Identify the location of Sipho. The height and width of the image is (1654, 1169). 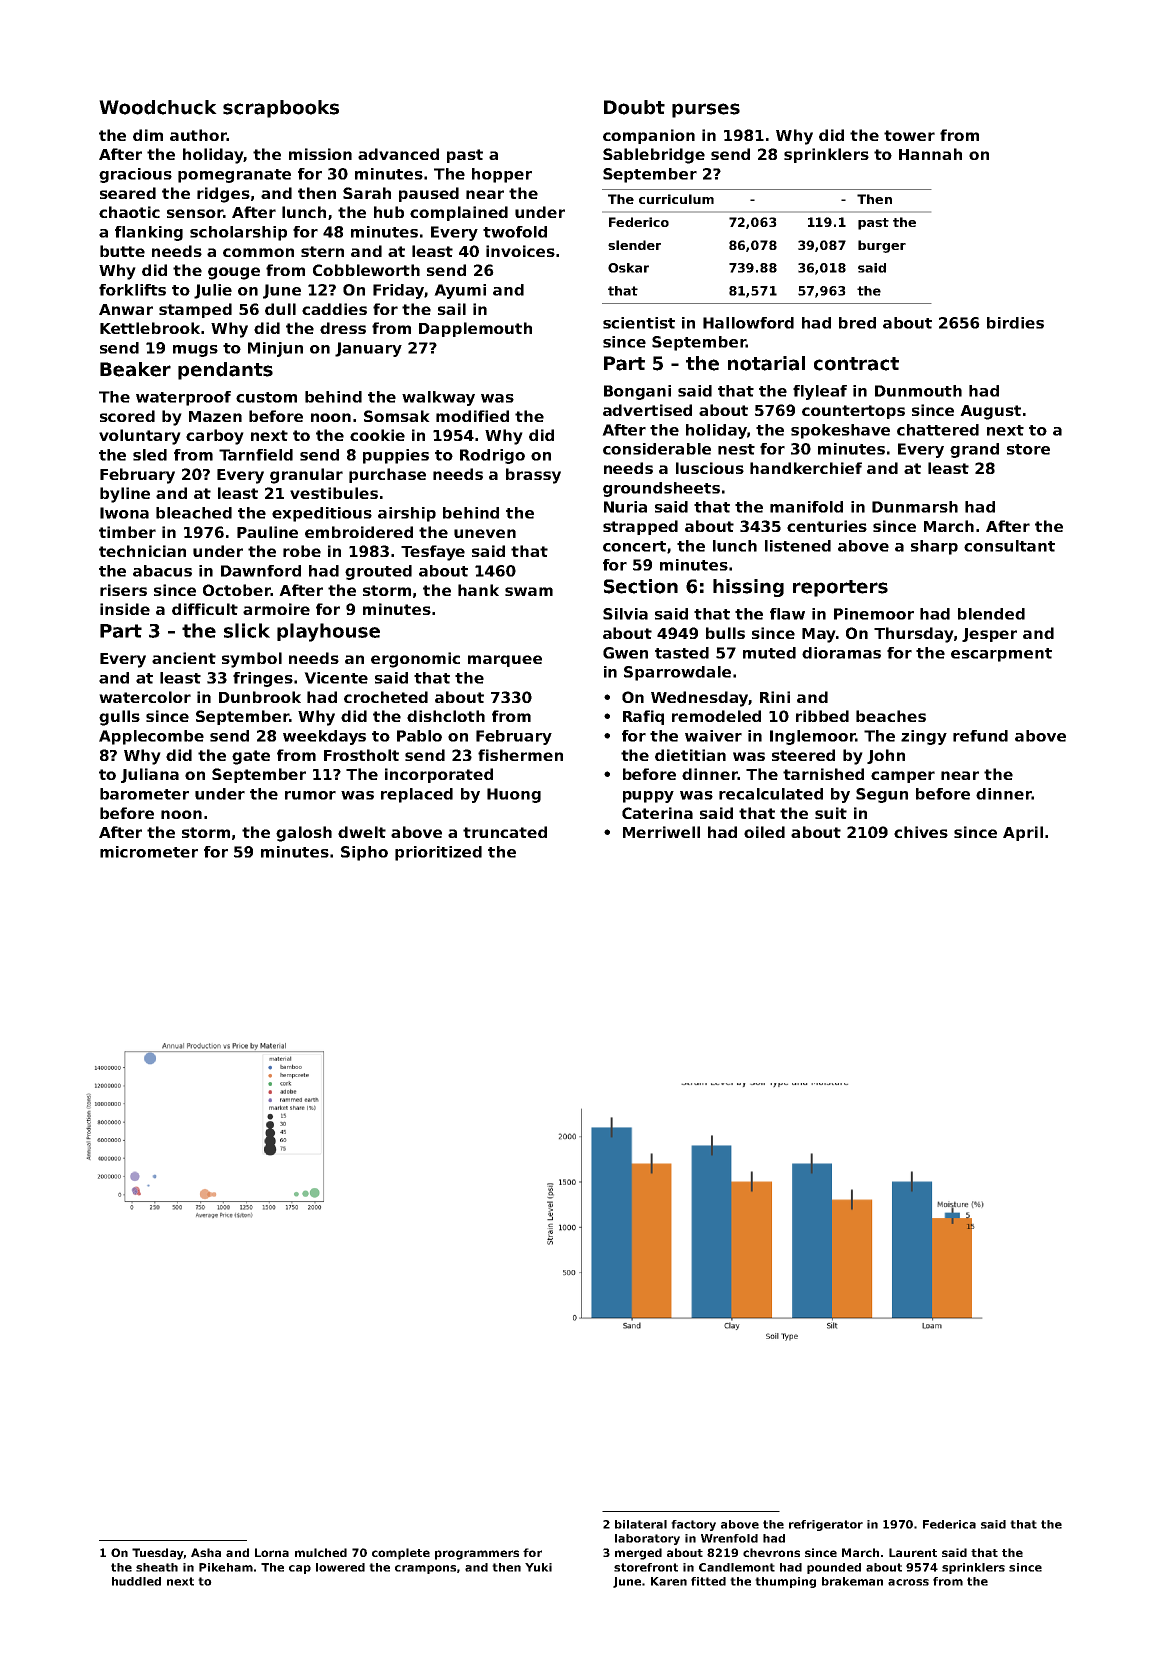
(364, 853).
